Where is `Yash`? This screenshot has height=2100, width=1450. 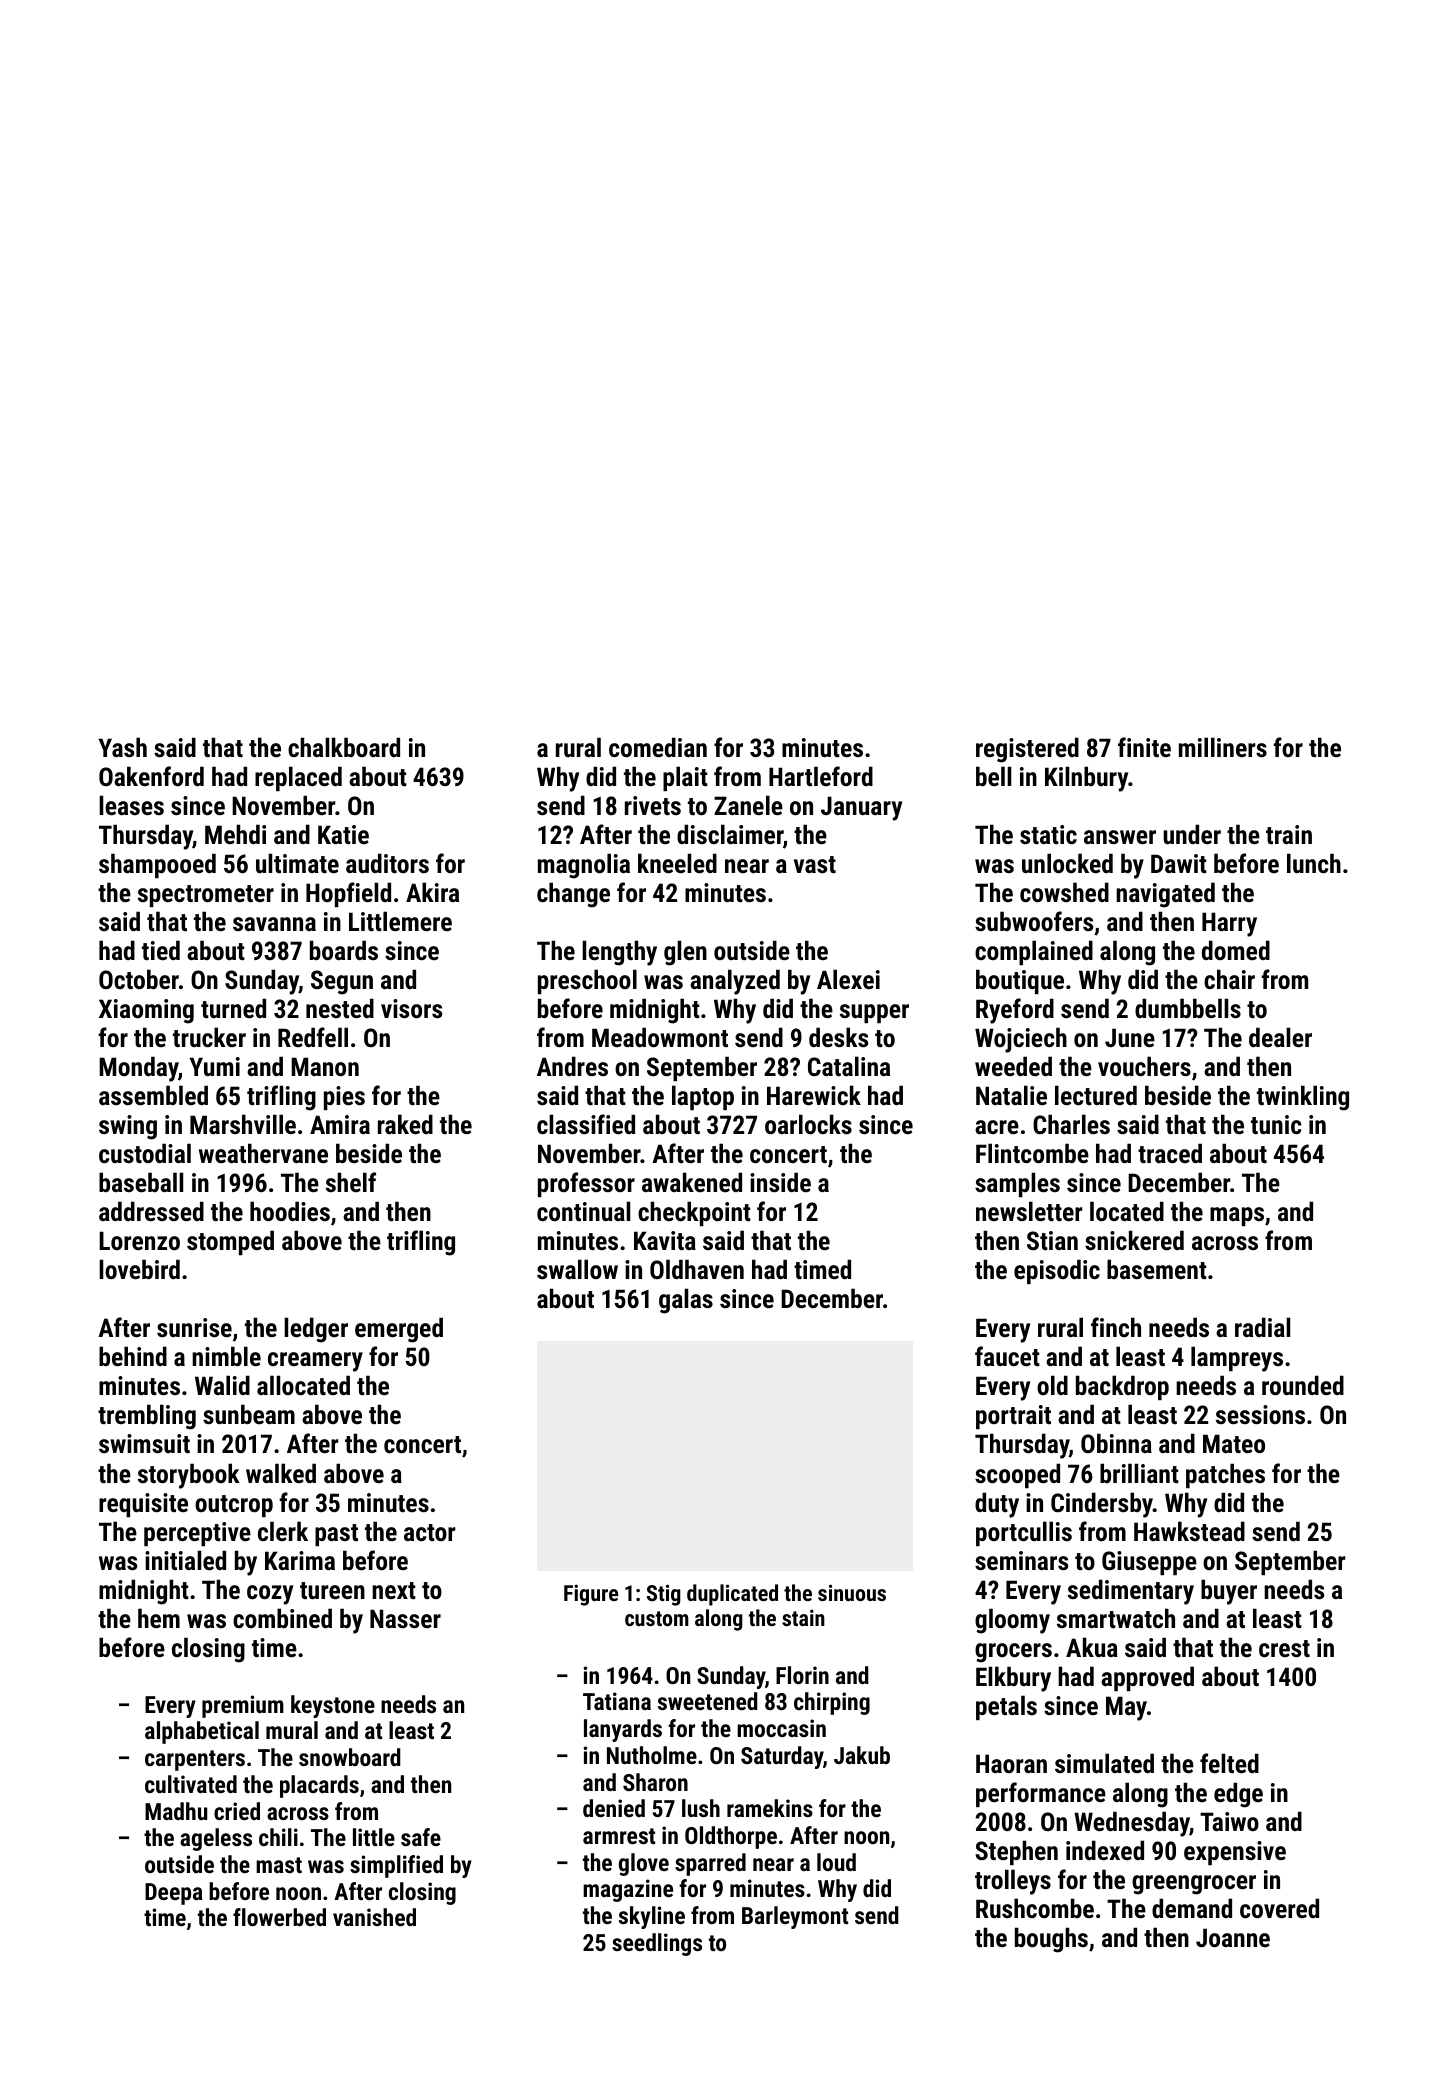
Yash is located at coordinates (123, 747).
